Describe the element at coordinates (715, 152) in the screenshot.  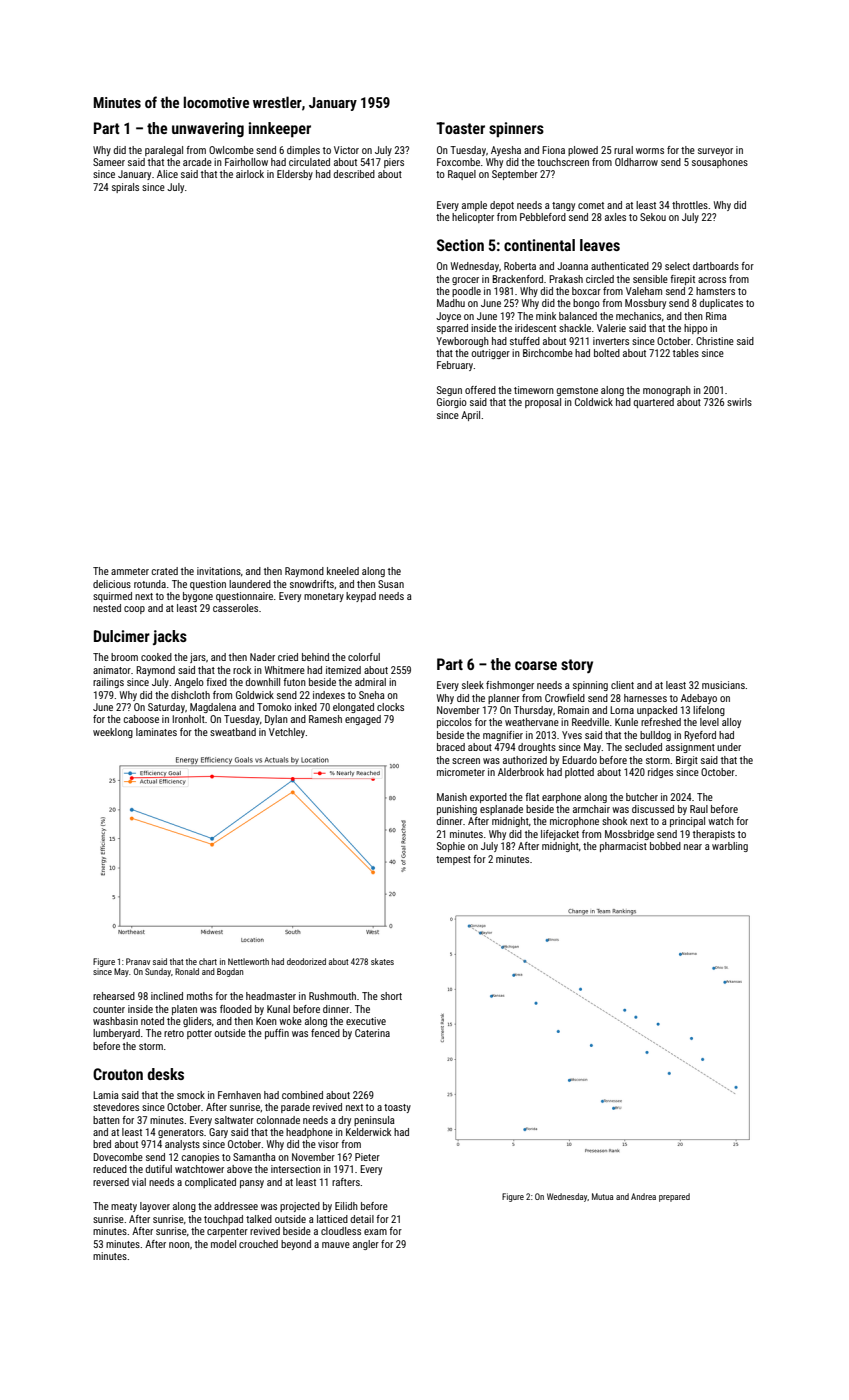
I see `surveyor` at that location.
